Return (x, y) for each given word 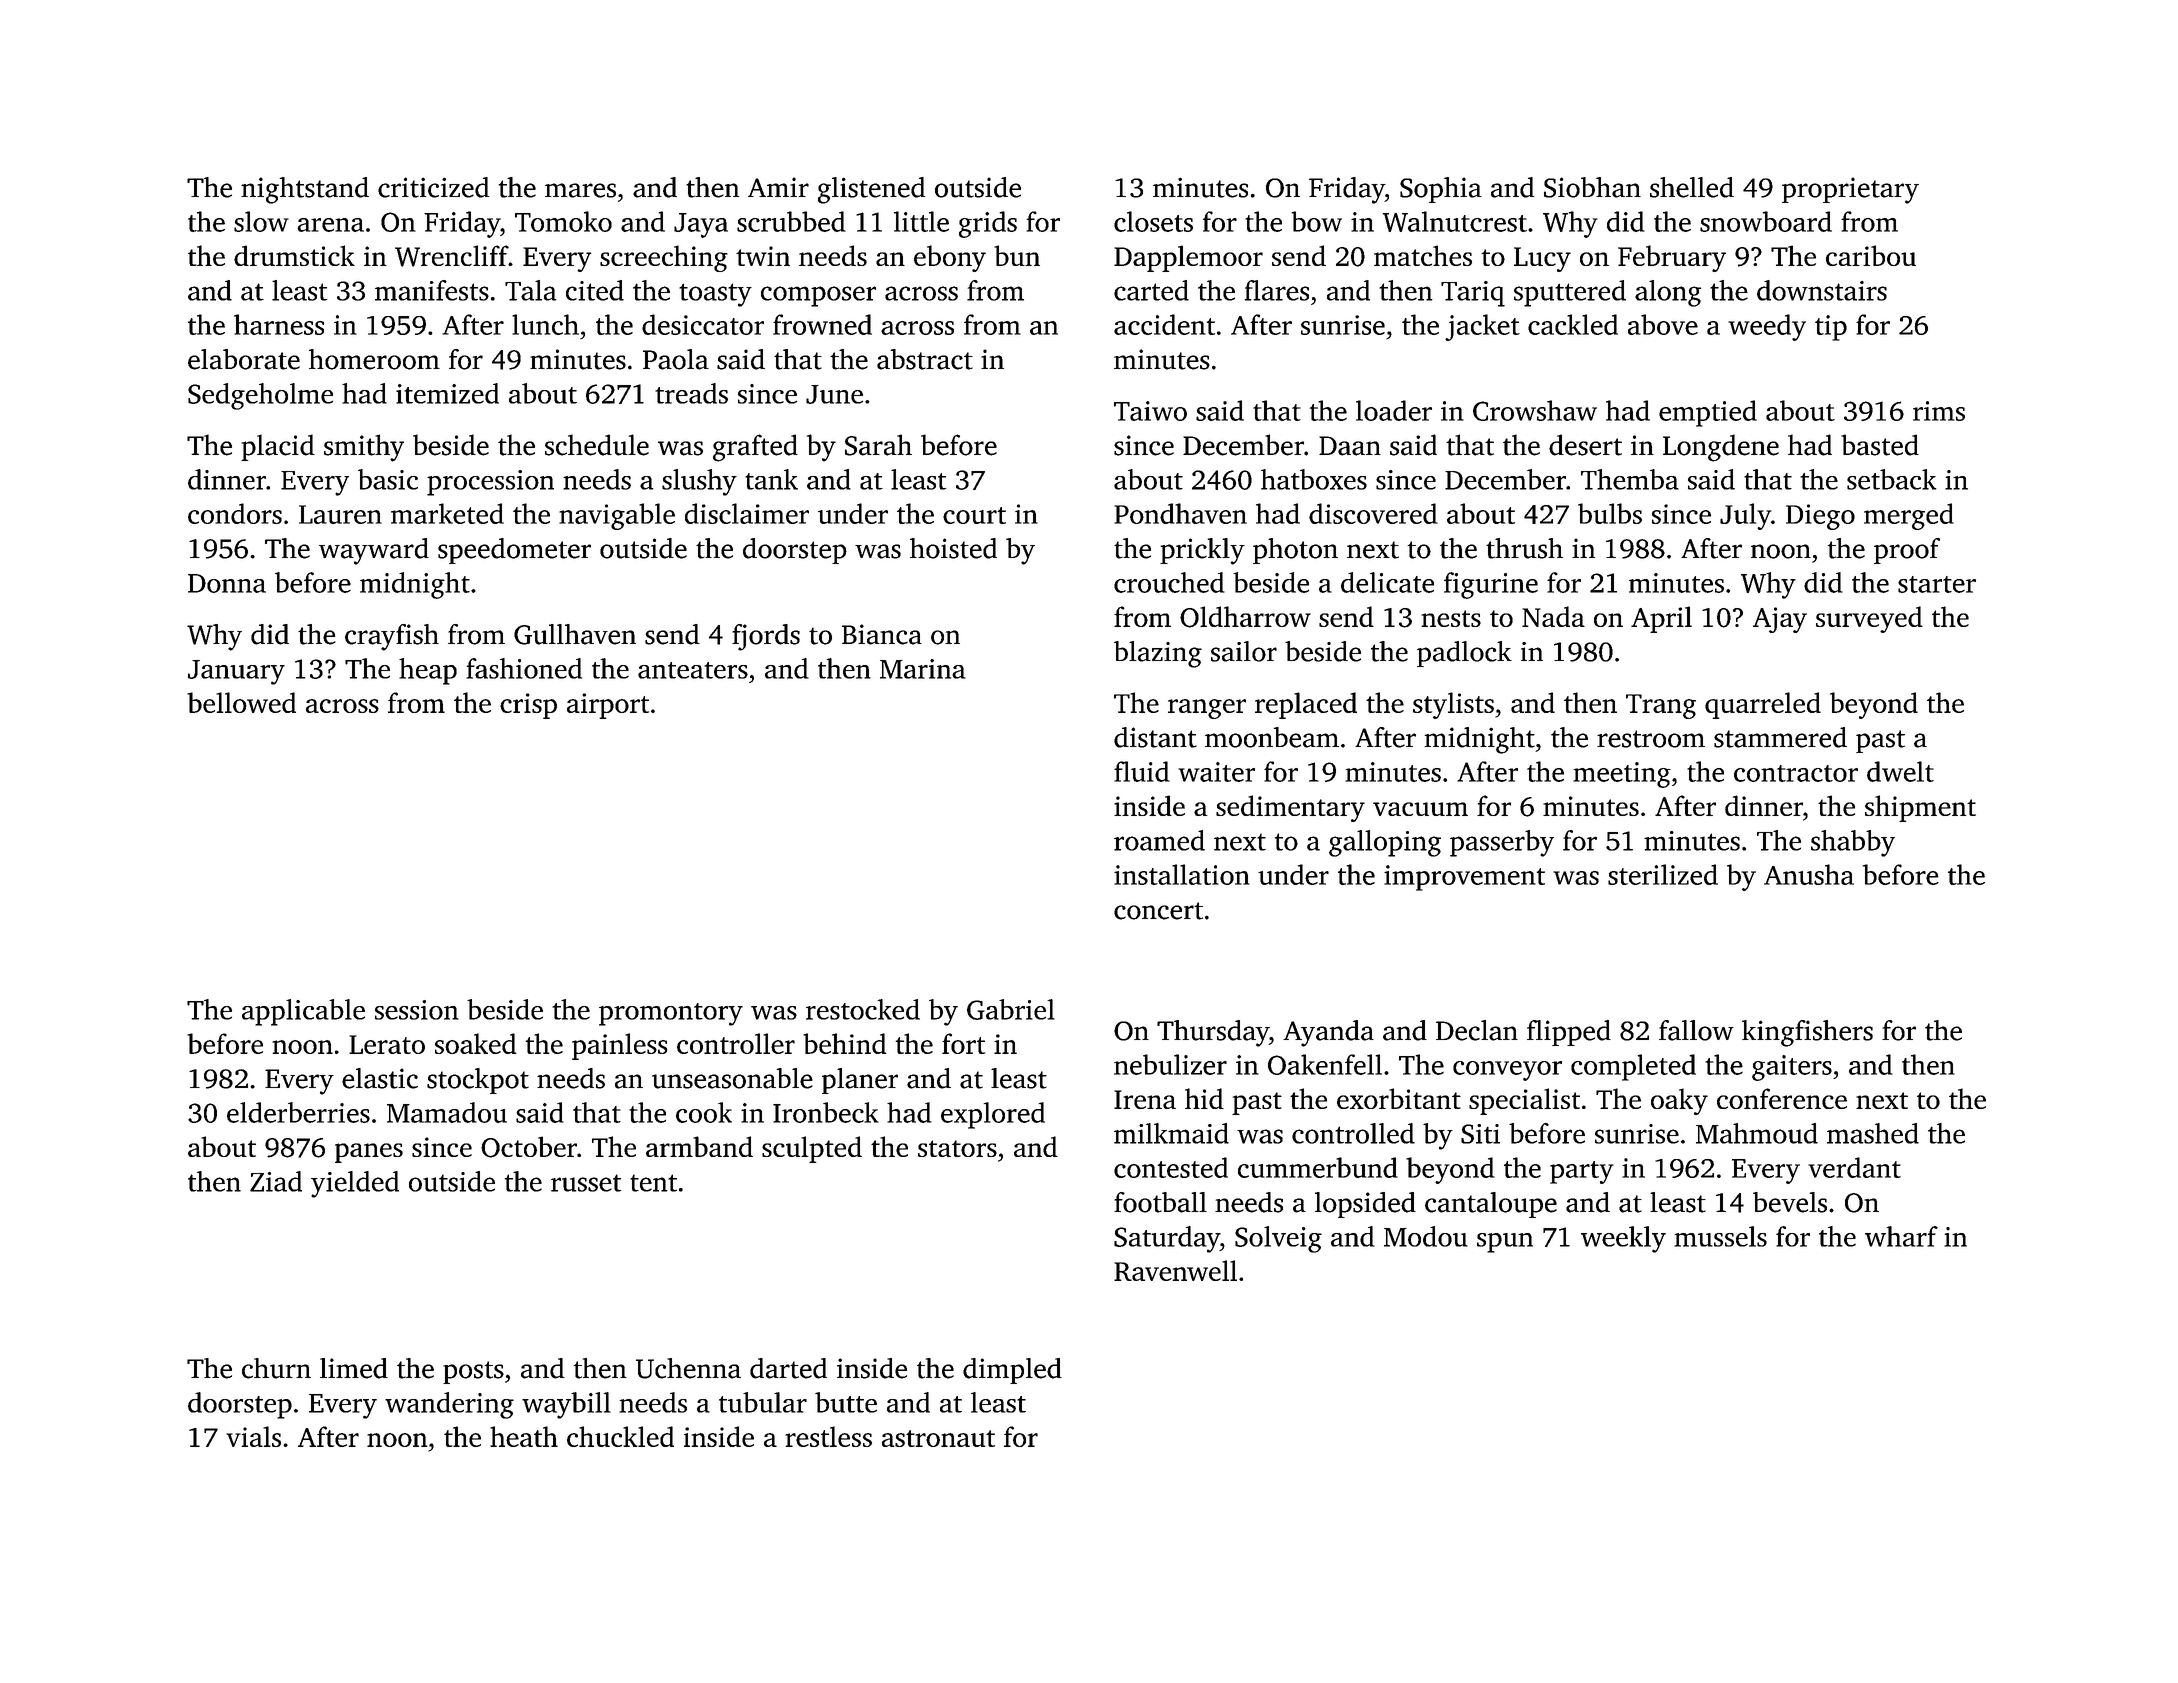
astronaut (938, 1438)
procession (490, 483)
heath (524, 1436)
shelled (1692, 187)
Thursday (1213, 1033)
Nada (1553, 616)
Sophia (1441, 190)
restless (828, 1436)
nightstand (305, 190)
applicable (303, 1012)
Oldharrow (1245, 617)
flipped (1569, 1033)
